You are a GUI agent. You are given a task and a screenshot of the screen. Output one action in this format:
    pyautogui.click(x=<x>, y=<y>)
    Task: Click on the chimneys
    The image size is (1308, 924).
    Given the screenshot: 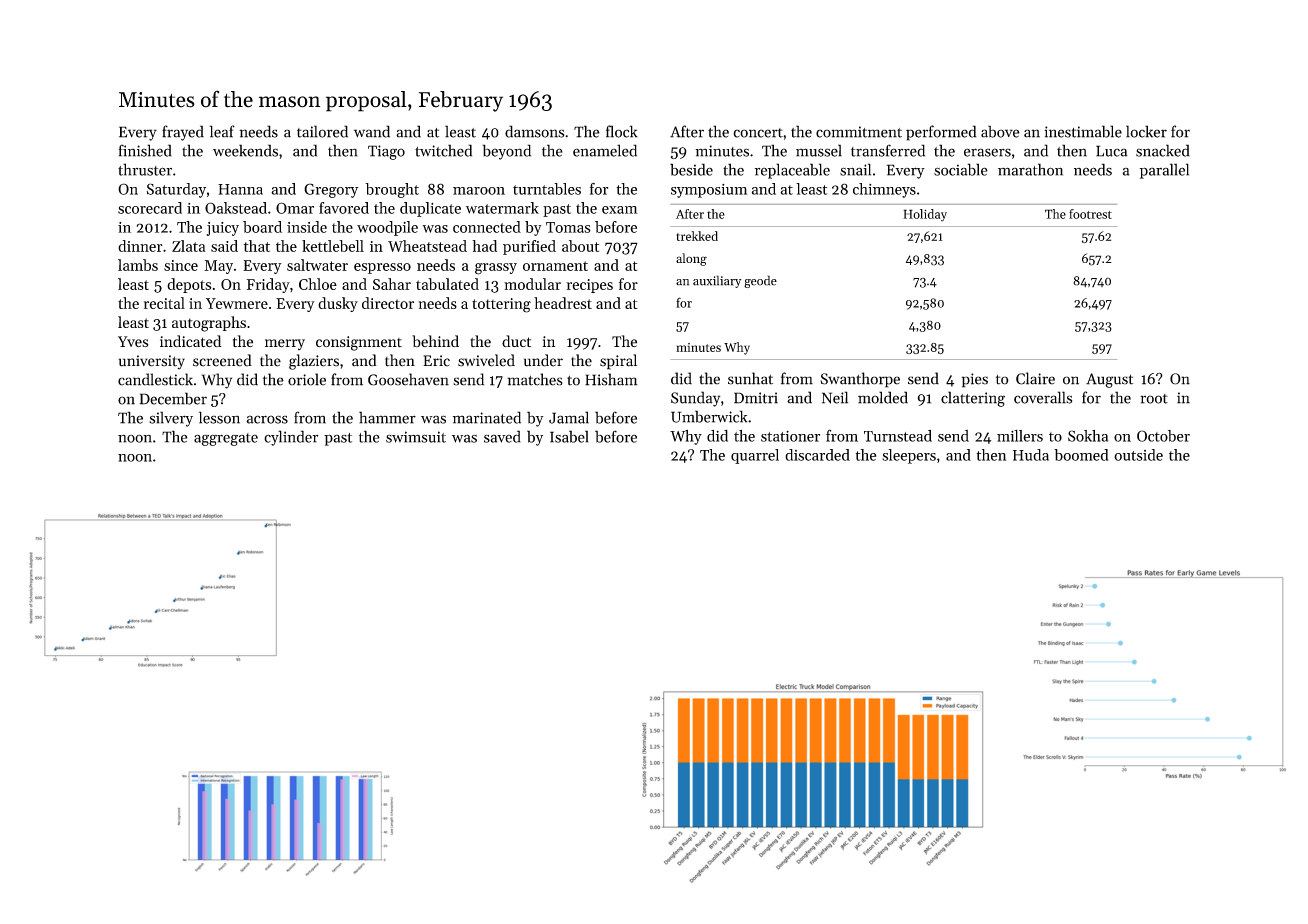 What is the action you would take?
    pyautogui.click(x=884, y=190)
